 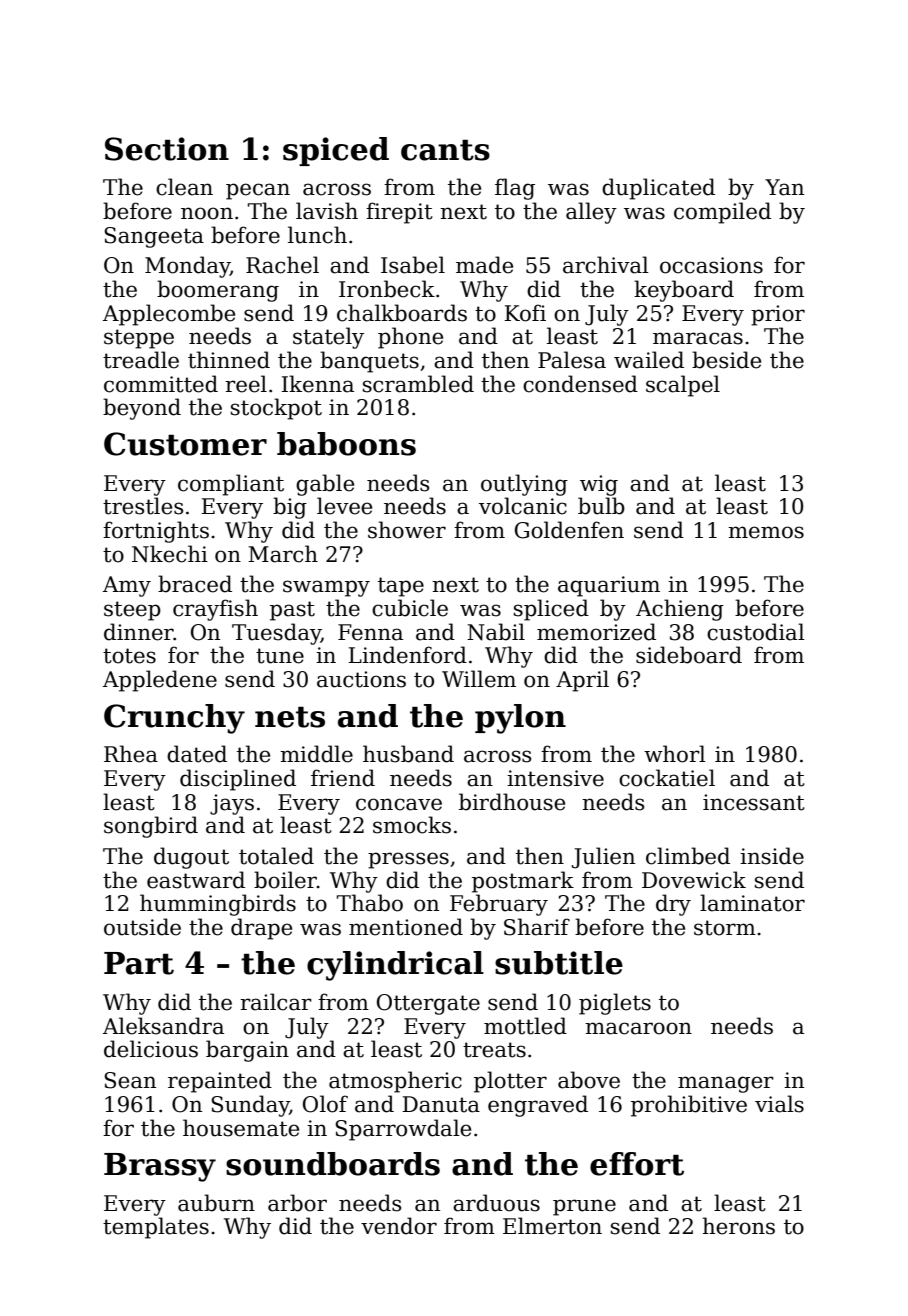 What do you see at coordinates (241, 1128) in the screenshot?
I see `housemate` at bounding box center [241, 1128].
